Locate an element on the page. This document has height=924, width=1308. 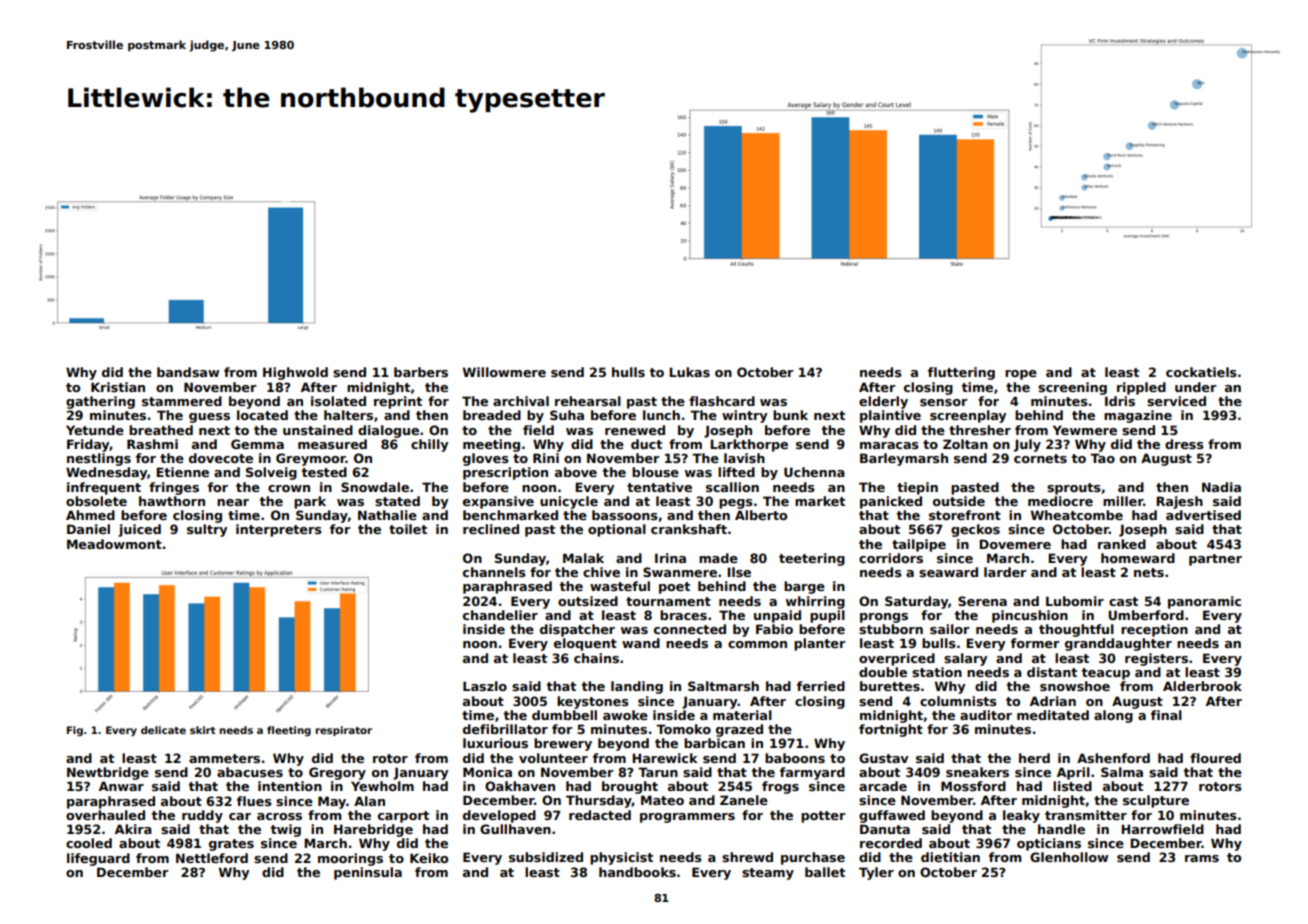
Alderbrook is located at coordinates (1202, 686).
